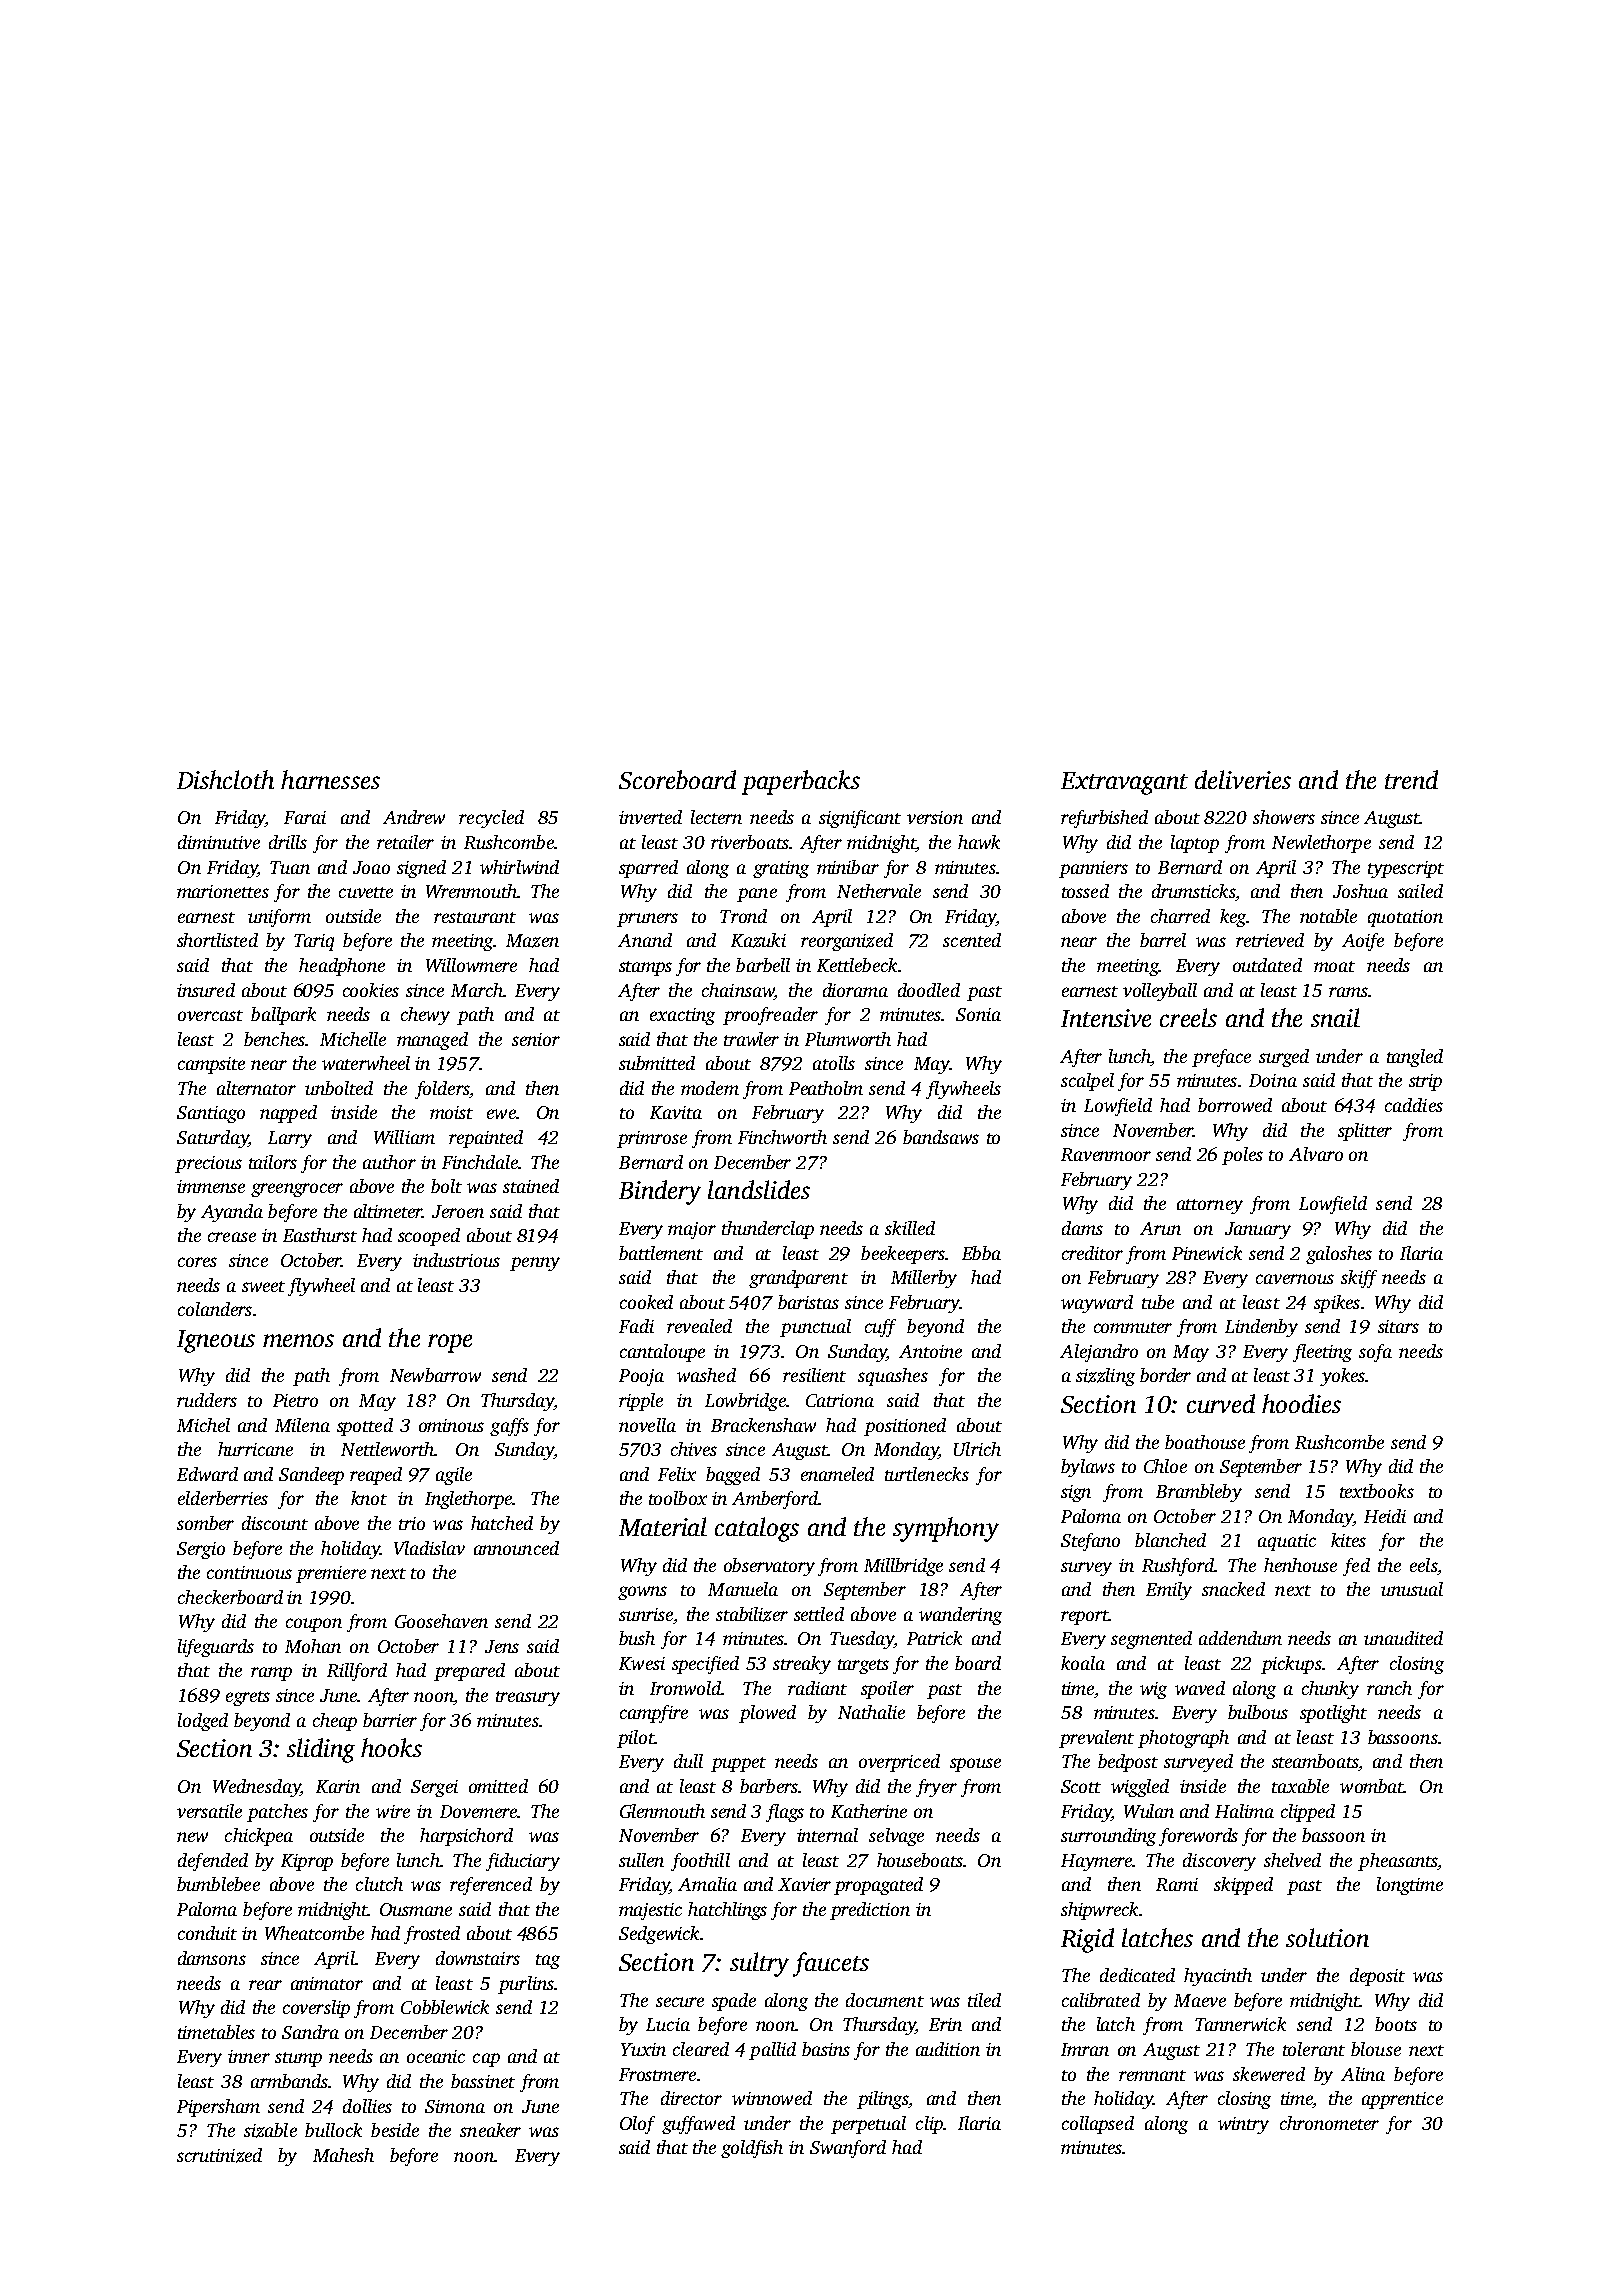 The width and height of the screenshot is (1620, 2292). Describe the element at coordinates (834, 1063) in the screenshot. I see `atolls` at that location.
